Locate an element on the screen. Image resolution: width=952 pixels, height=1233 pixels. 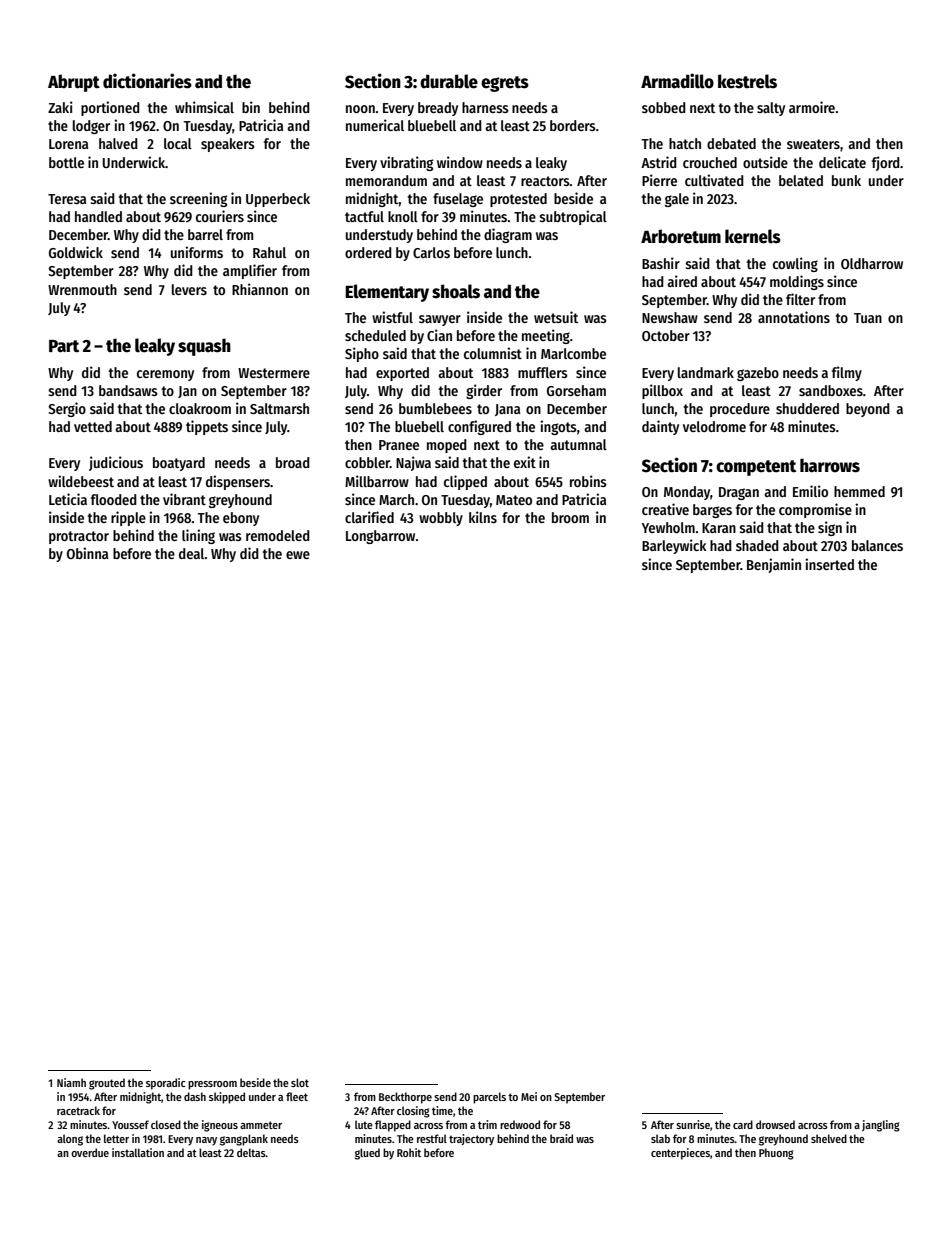
ewe is located at coordinates (298, 555).
